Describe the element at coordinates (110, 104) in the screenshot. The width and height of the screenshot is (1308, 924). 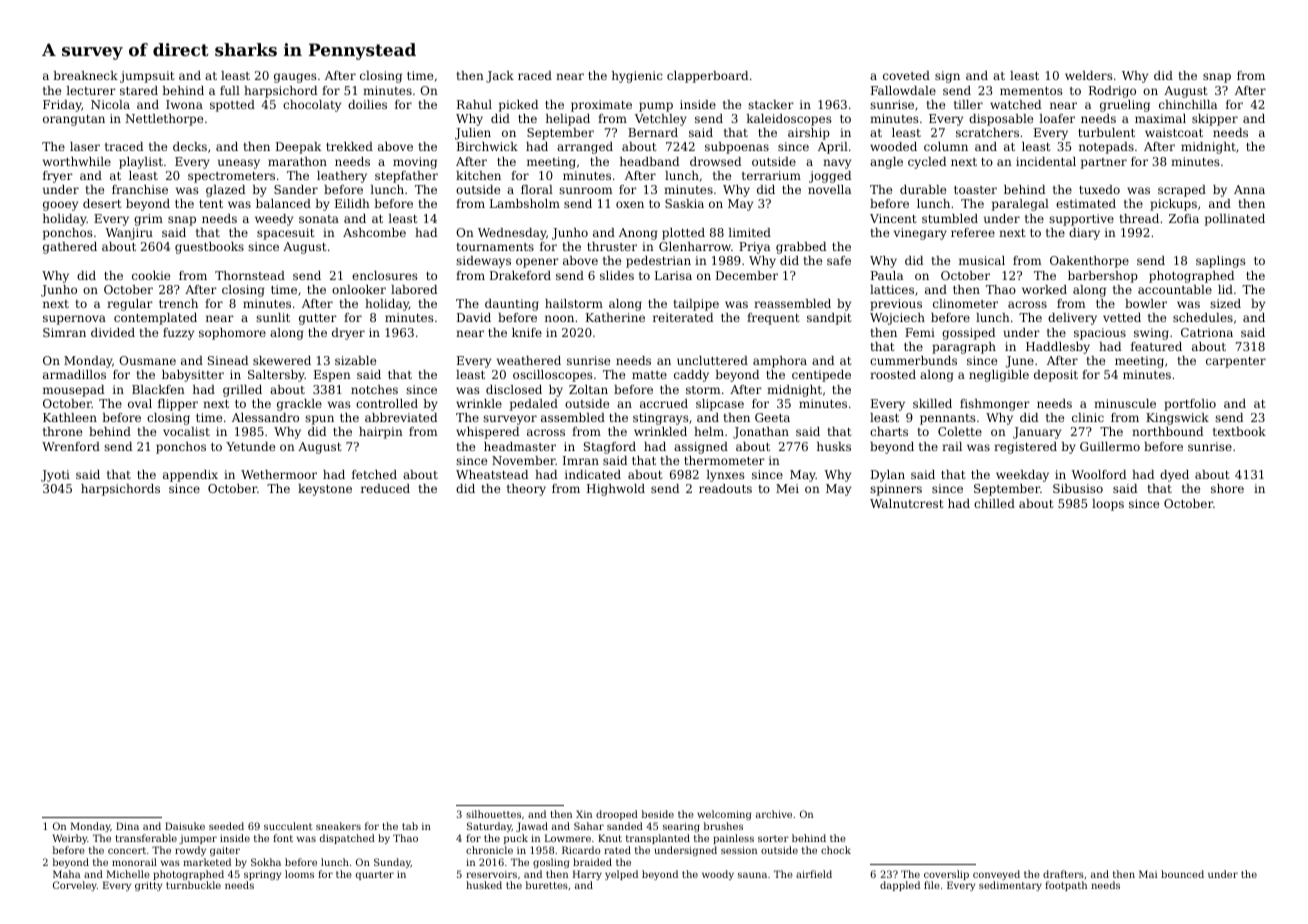
I see `Nicola` at that location.
